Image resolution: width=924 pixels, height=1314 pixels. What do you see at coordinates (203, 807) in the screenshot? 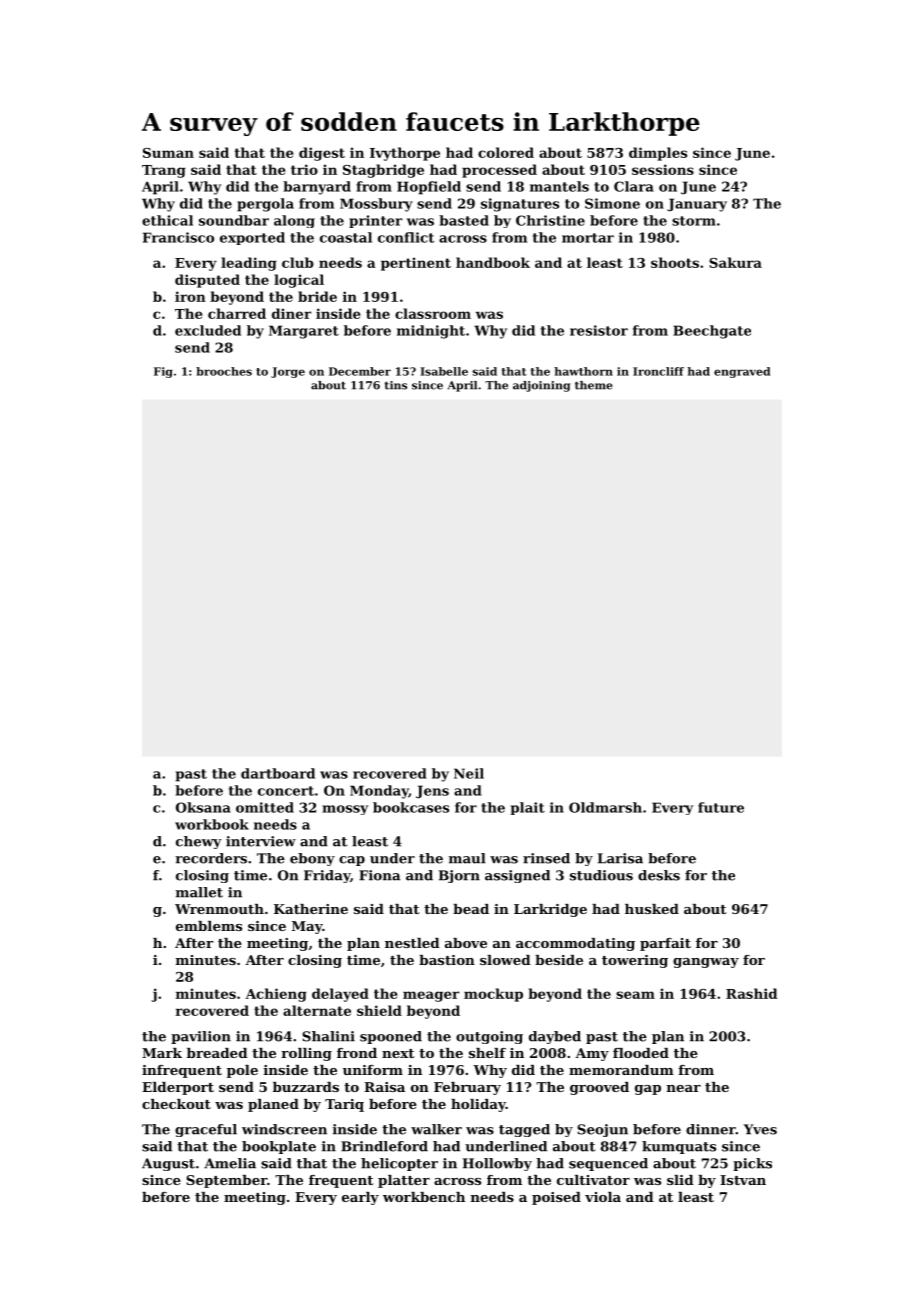
I see `Oksana` at bounding box center [203, 807].
